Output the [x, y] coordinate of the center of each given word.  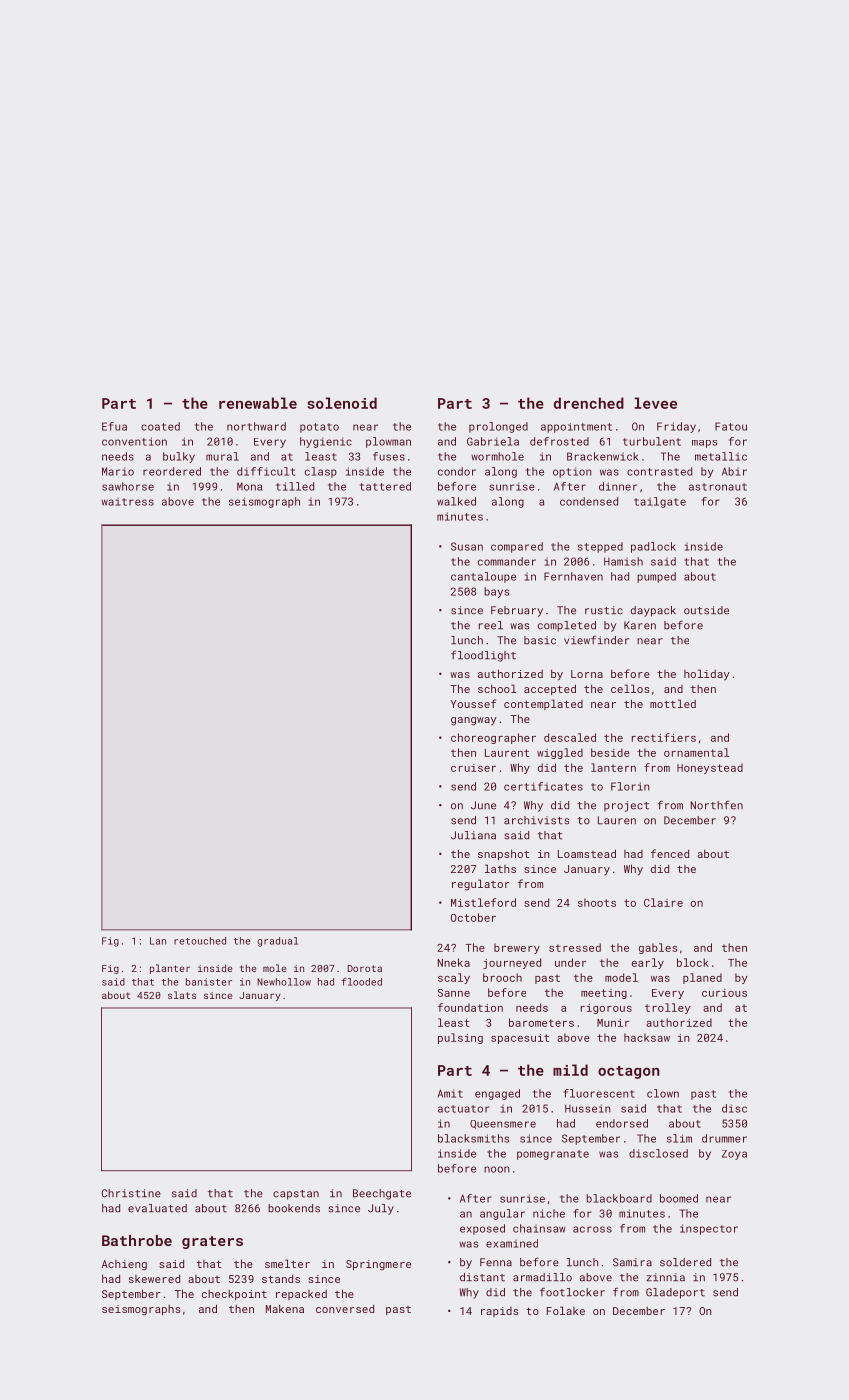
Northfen [717, 805]
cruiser [473, 768]
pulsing [460, 1038]
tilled [295, 486]
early [648, 963]
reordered [172, 471]
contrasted [659, 471]
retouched [200, 941]
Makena [285, 1308]
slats [182, 995]
